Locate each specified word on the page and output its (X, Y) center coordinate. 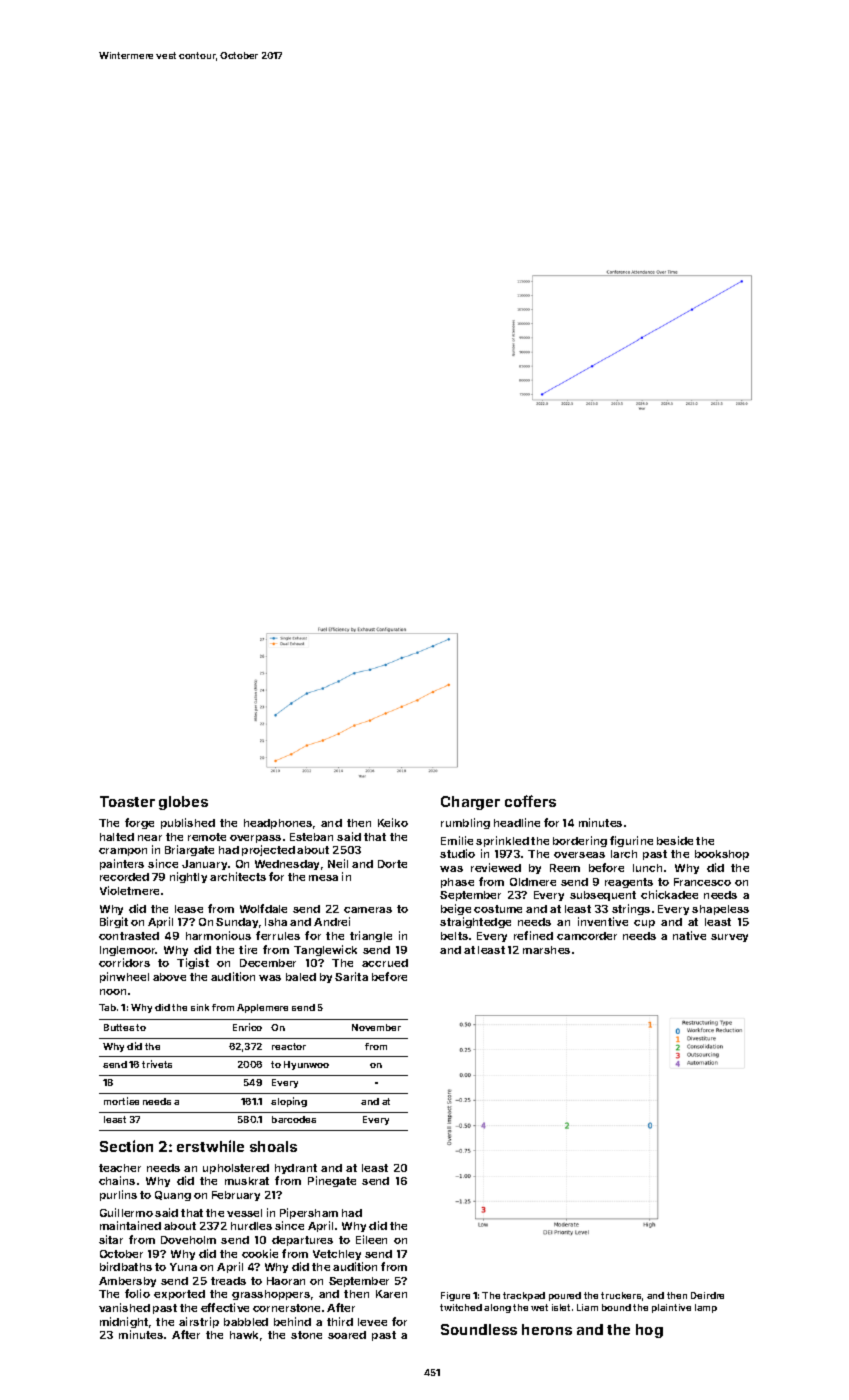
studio (457, 853)
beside (675, 840)
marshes (546, 950)
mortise (121, 1101)
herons (547, 1329)
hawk (244, 1335)
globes (183, 803)
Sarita (351, 976)
